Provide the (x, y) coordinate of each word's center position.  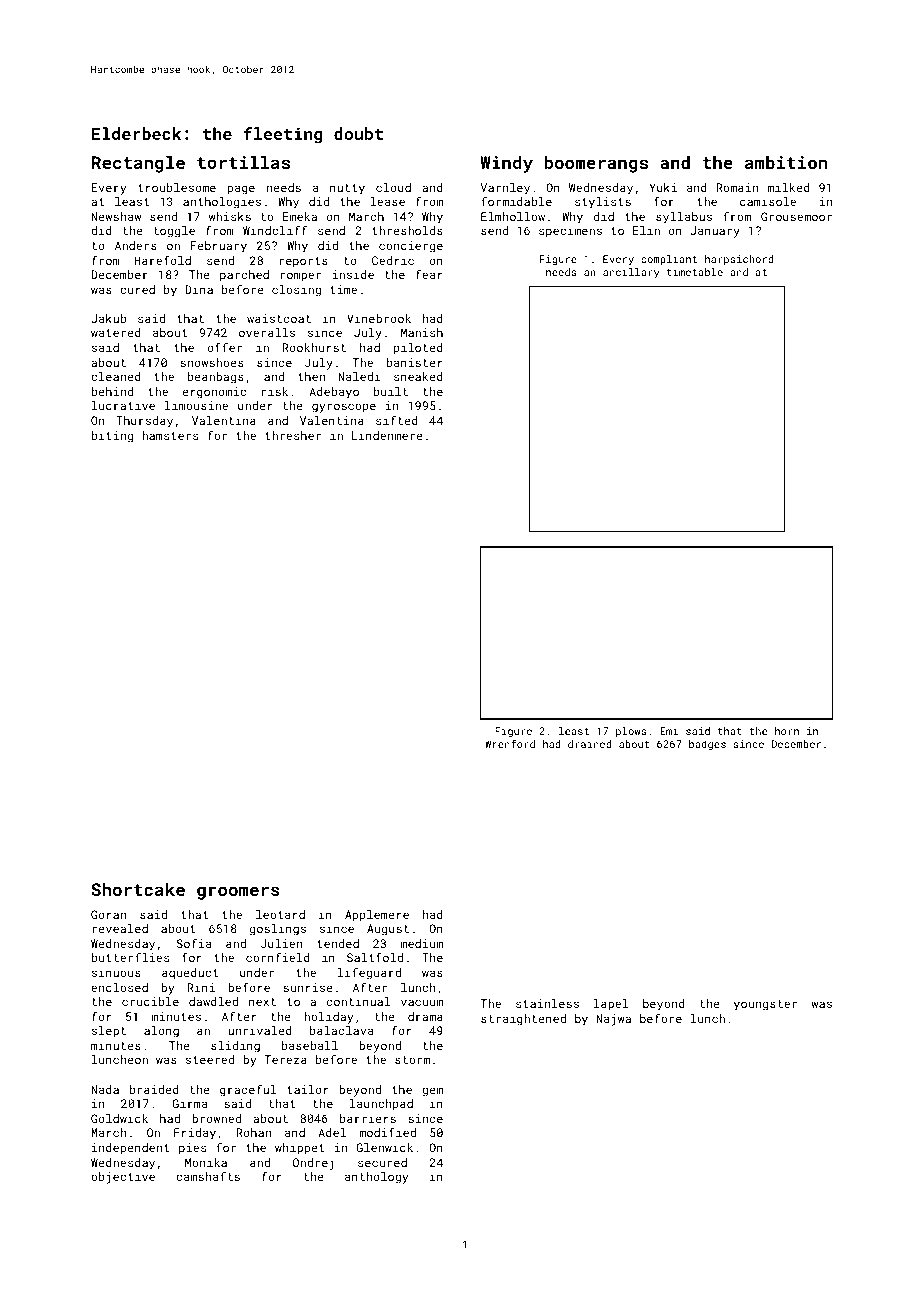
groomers (238, 893)
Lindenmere (387, 435)
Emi (669, 731)
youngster (765, 1005)
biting (112, 437)
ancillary (631, 273)
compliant (669, 260)
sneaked (418, 376)
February (219, 247)
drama (425, 1016)
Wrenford (510, 744)
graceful (248, 1090)
